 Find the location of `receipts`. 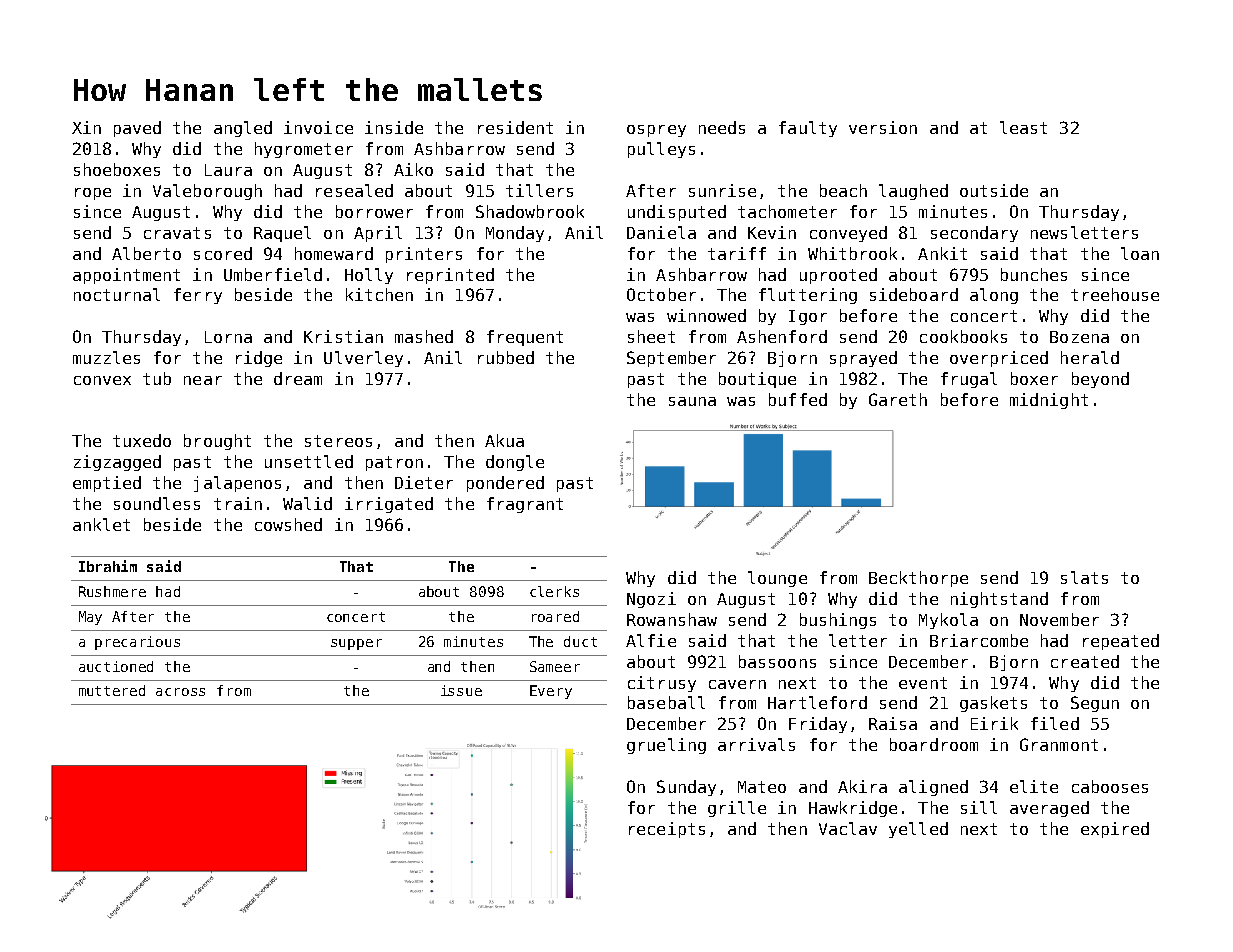

receipts is located at coordinates (667, 830).
